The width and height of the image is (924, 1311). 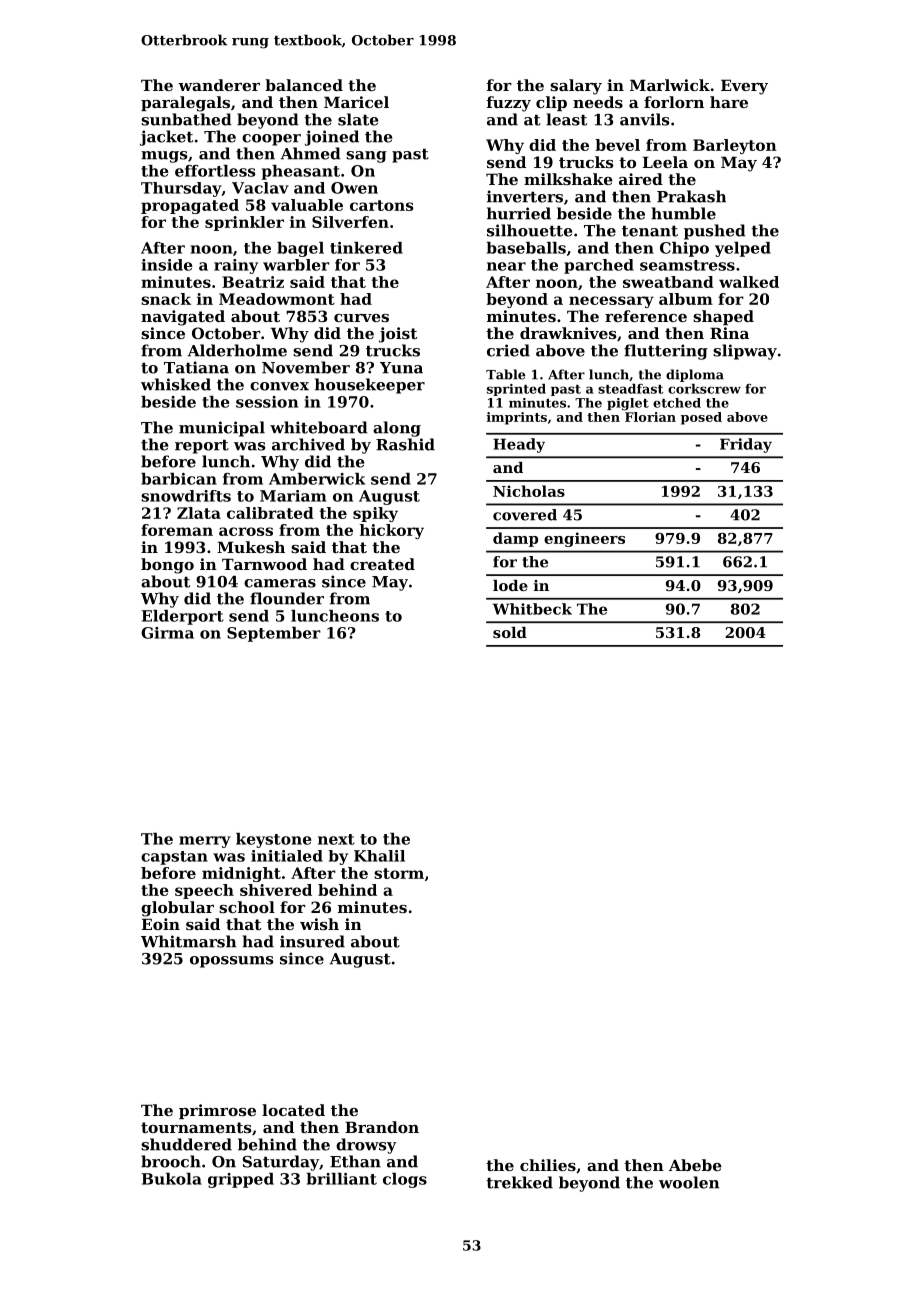 What do you see at coordinates (304, 85) in the image?
I see `balanced` at bounding box center [304, 85].
